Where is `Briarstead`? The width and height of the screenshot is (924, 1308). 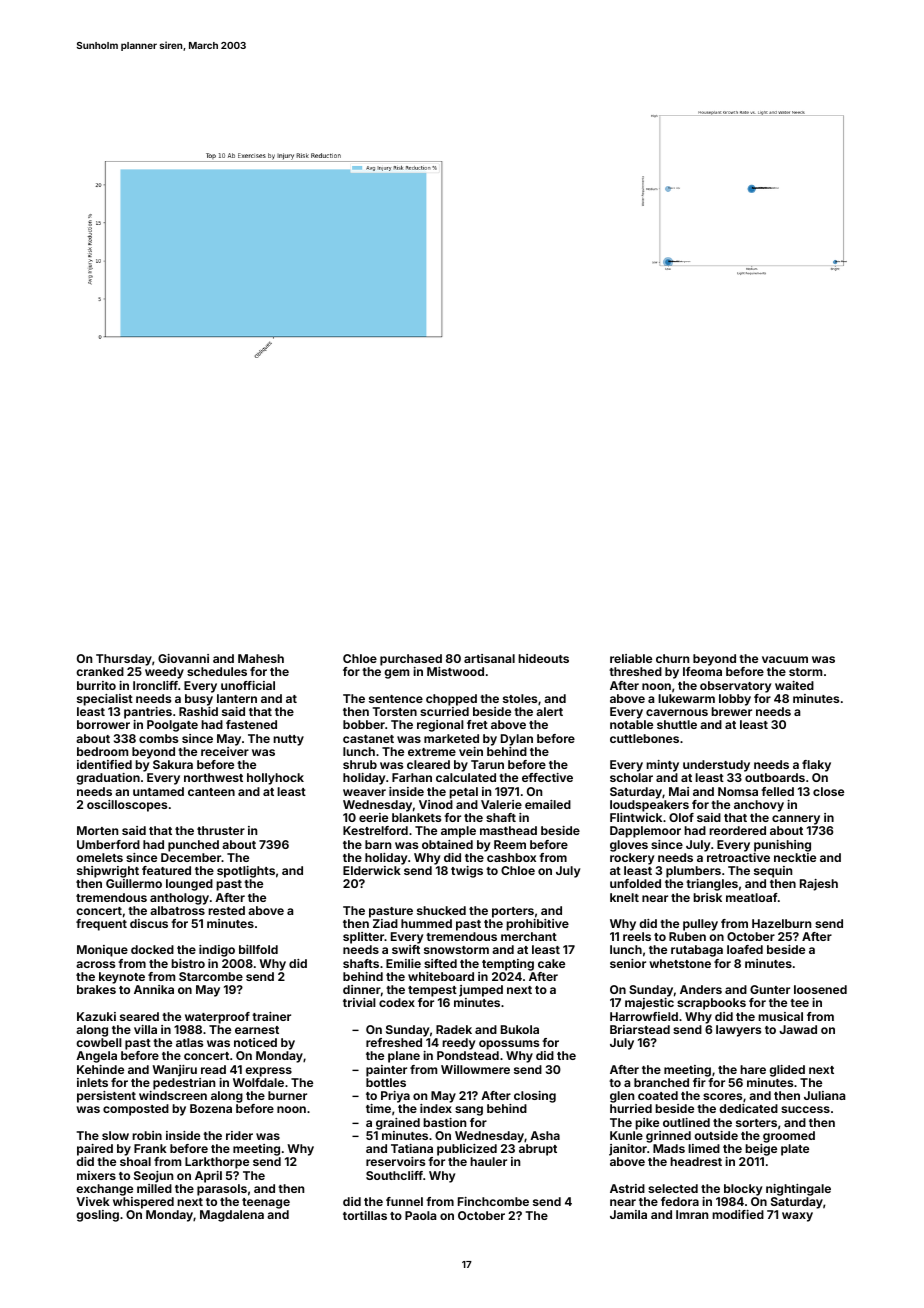 Briarstead is located at coordinates (640, 1029).
